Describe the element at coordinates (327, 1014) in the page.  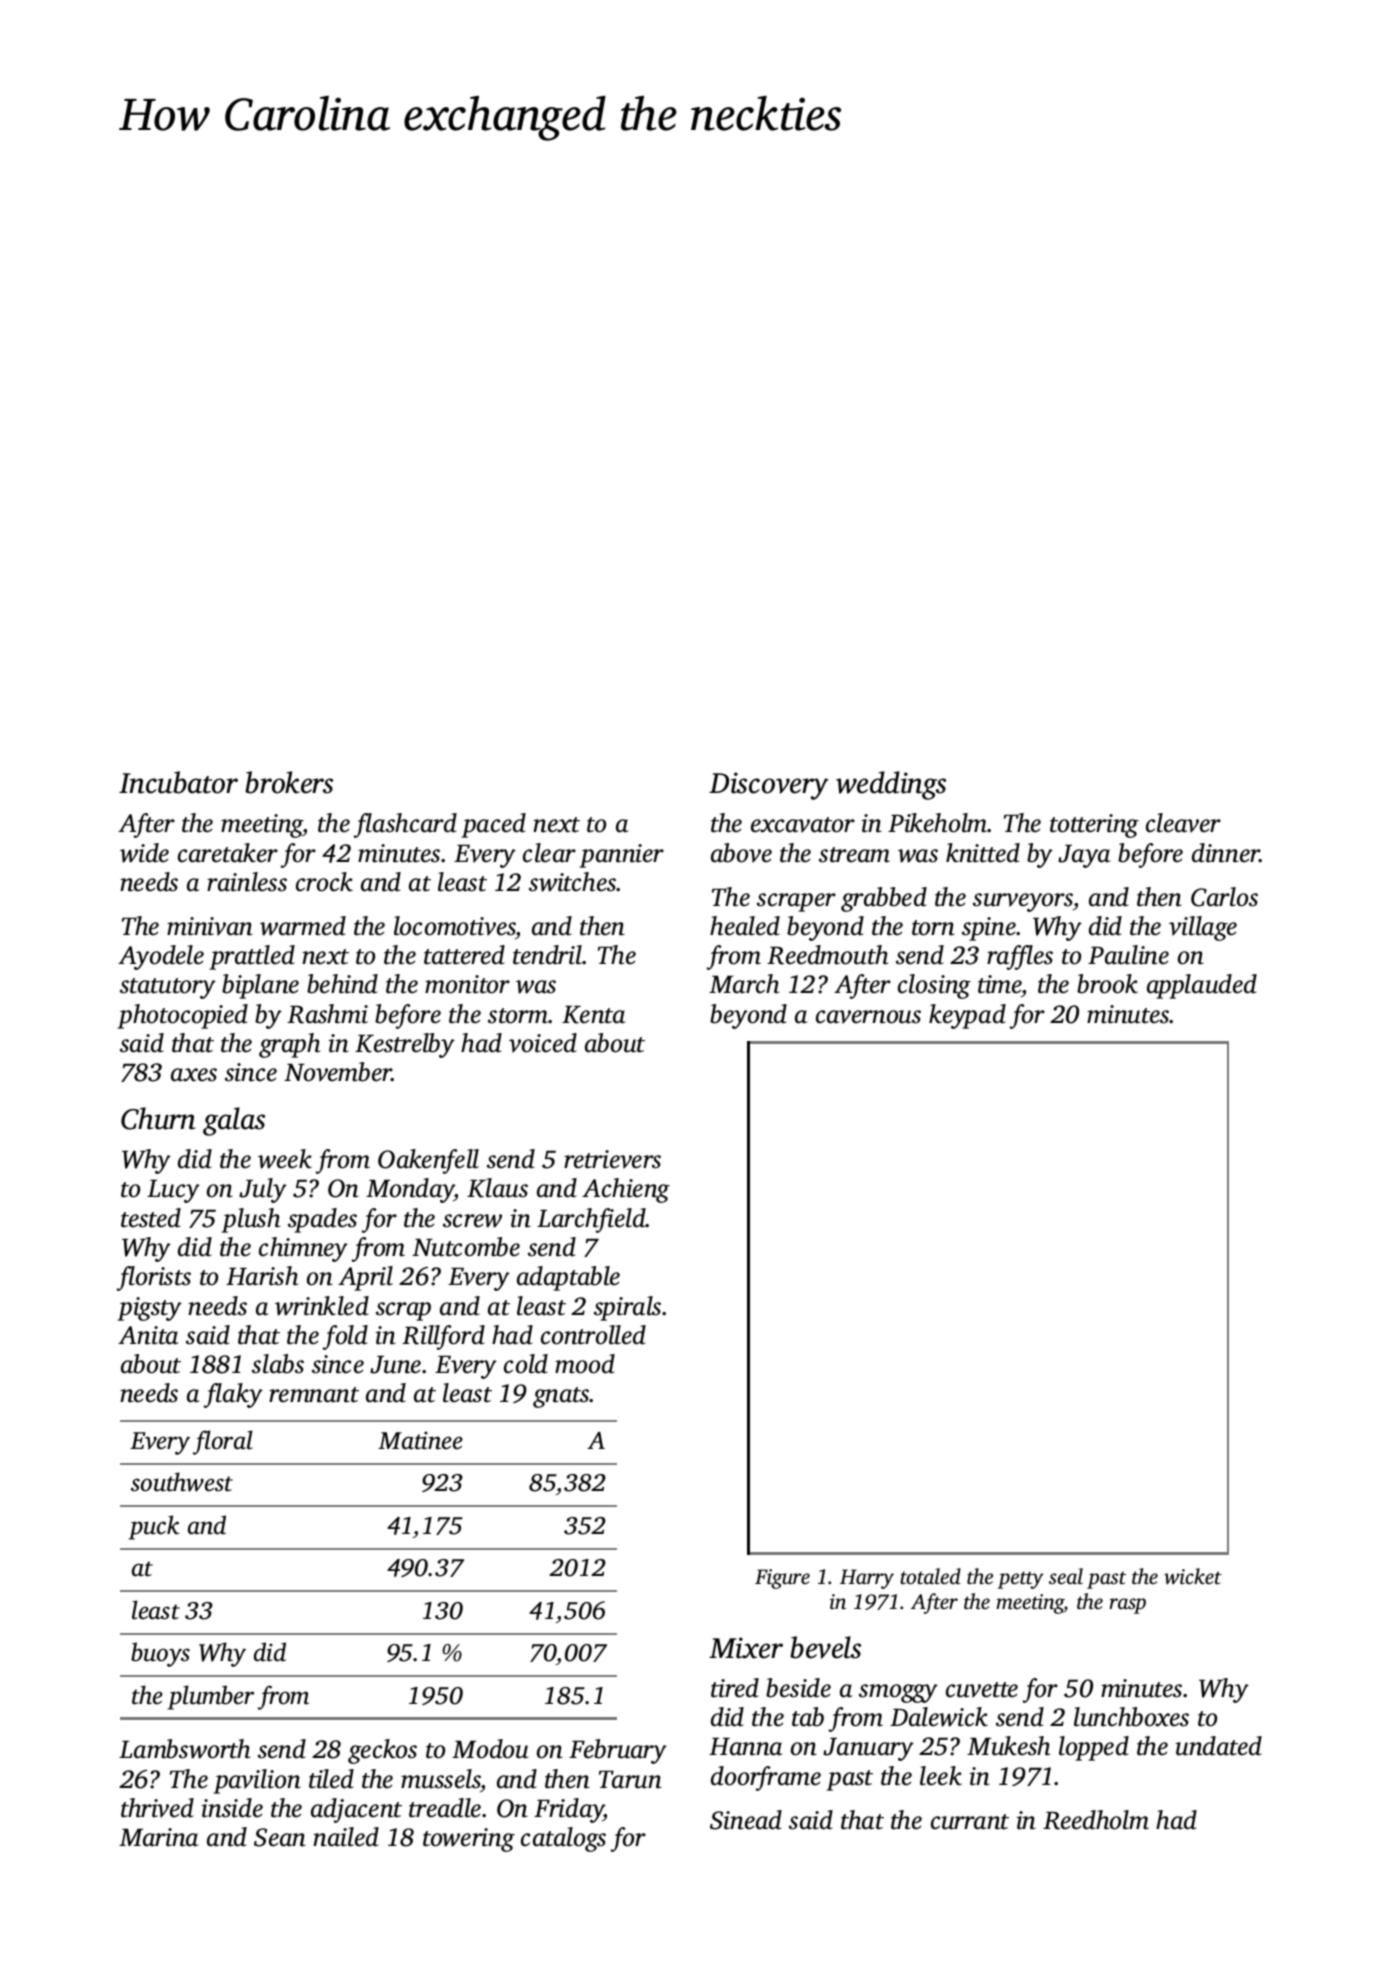
I see `Rashmi` at that location.
